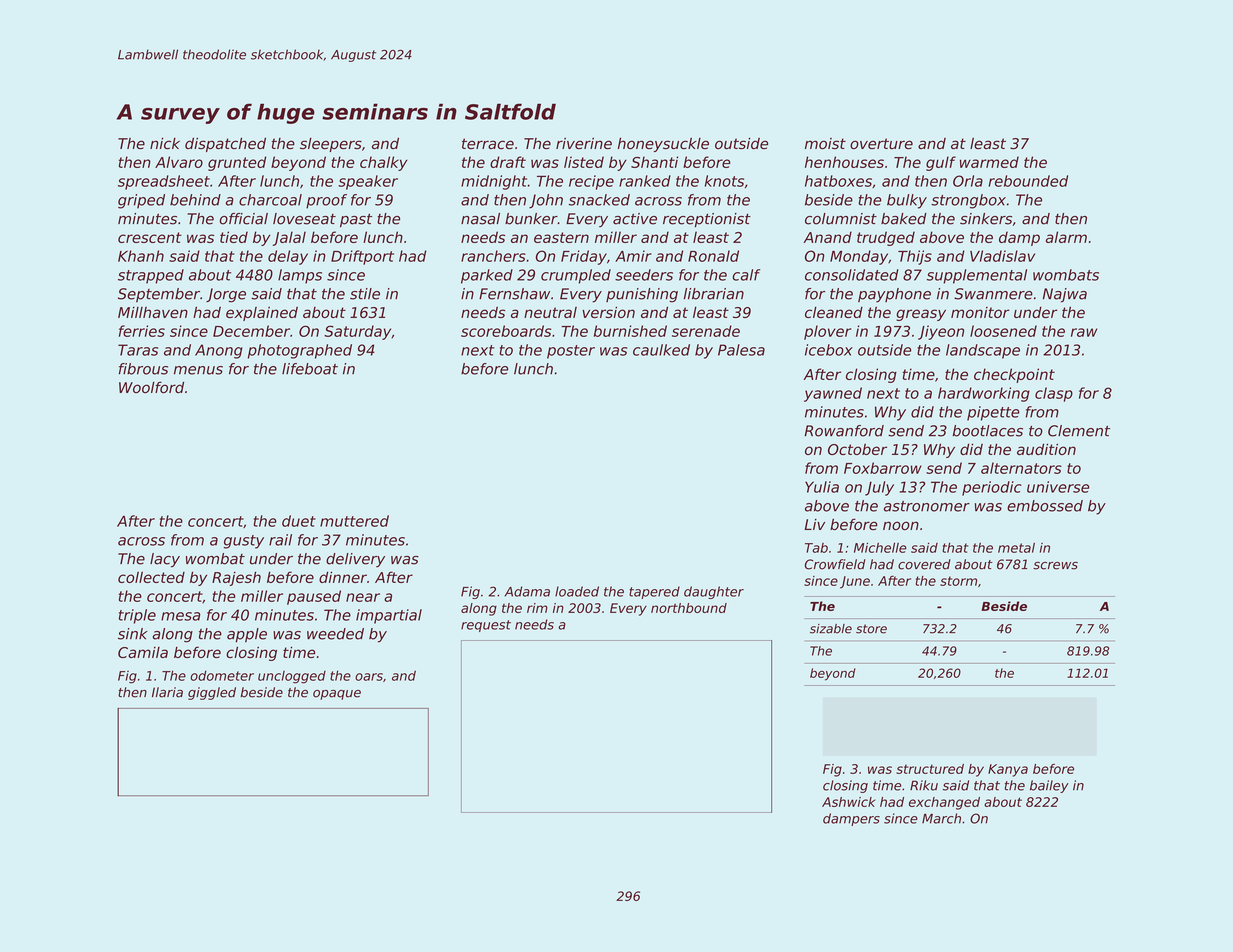 The height and width of the screenshot is (952, 1233). What do you see at coordinates (1084, 332) in the screenshot?
I see `raw` at bounding box center [1084, 332].
